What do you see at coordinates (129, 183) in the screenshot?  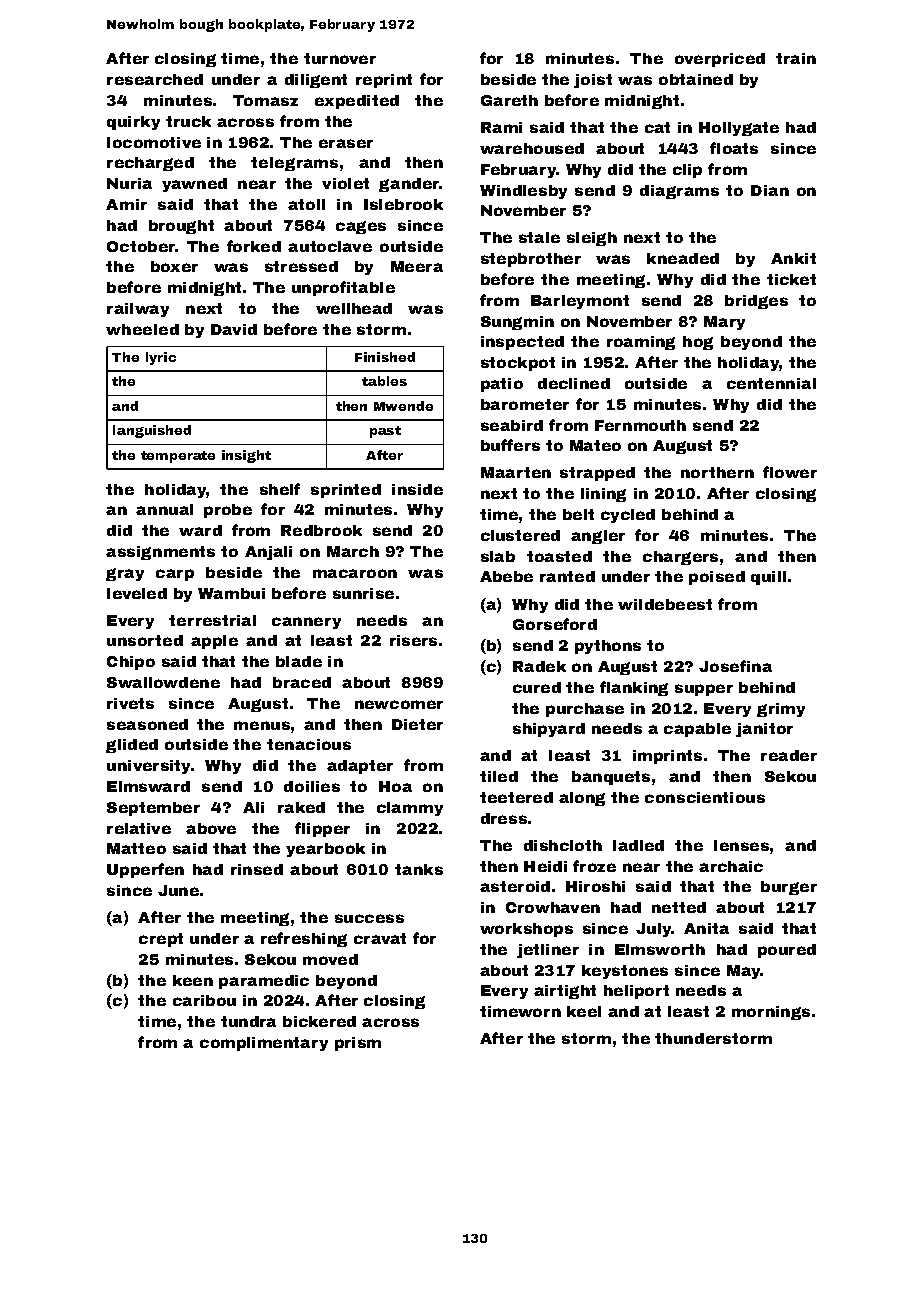 I see `Nuria` at bounding box center [129, 183].
